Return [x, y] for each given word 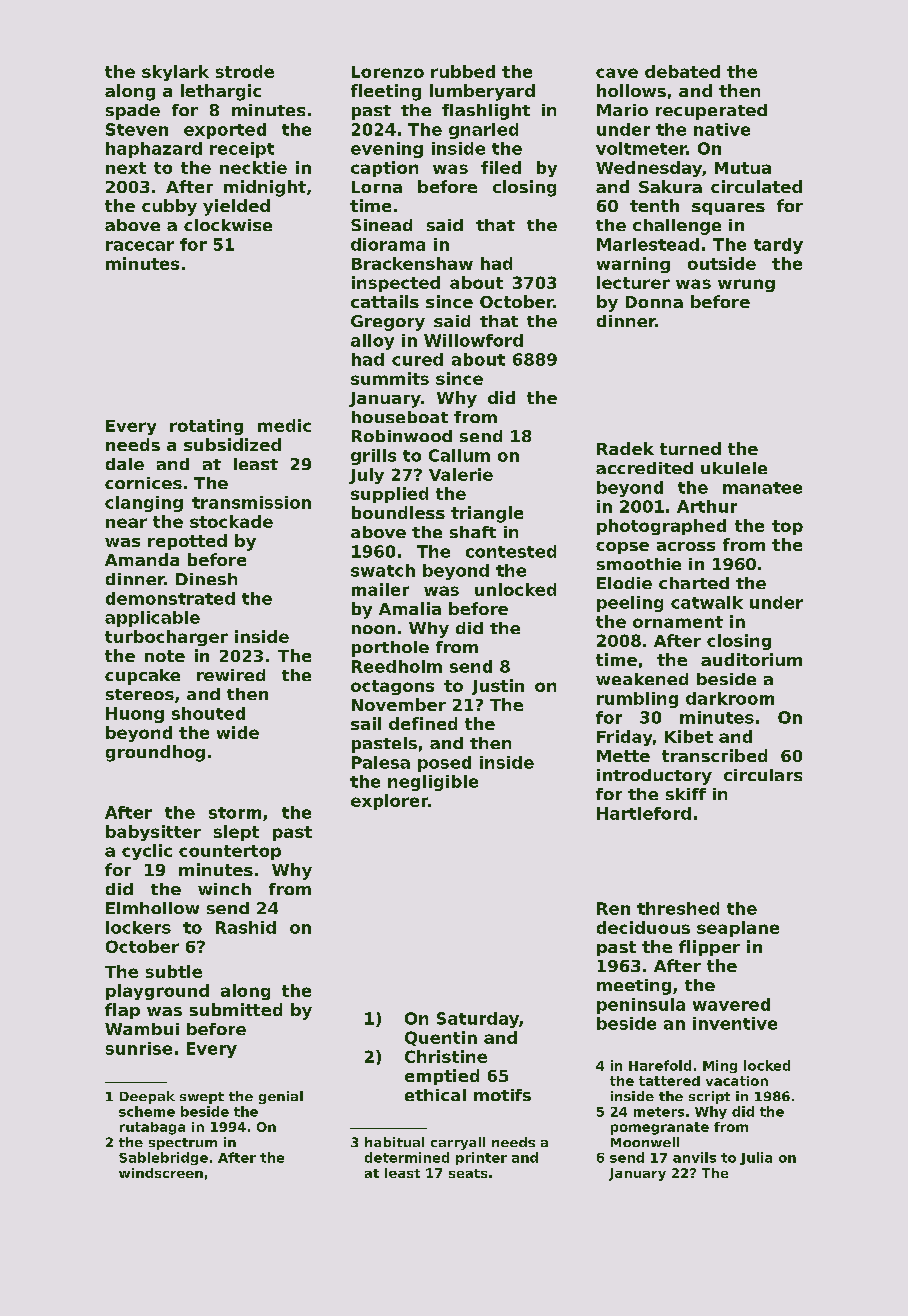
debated [682, 71]
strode [245, 71]
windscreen [161, 1173]
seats [468, 1173]
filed [501, 167]
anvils [694, 1157]
